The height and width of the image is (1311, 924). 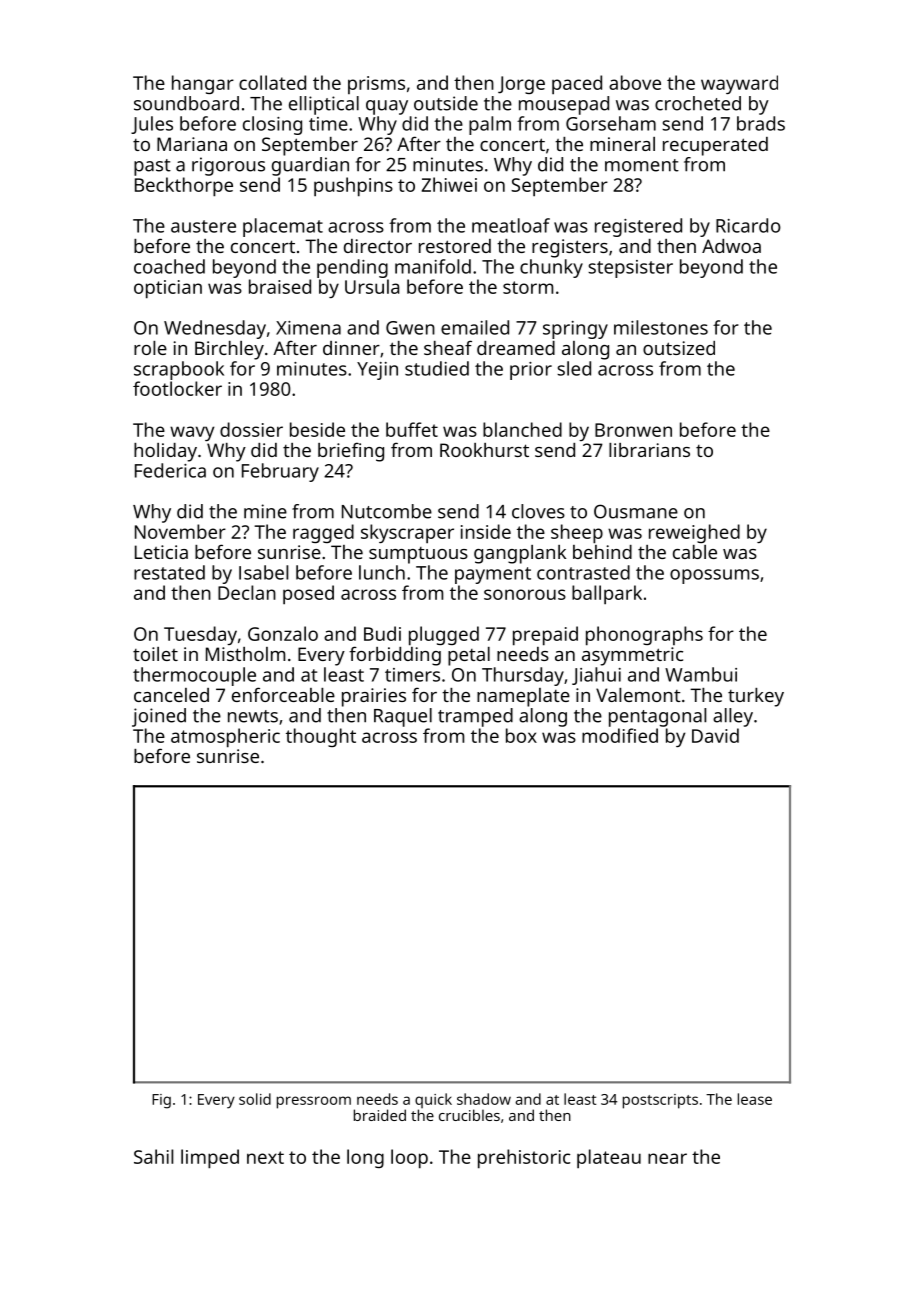 What do you see at coordinates (521, 85) in the image?
I see `Jorge` at bounding box center [521, 85].
